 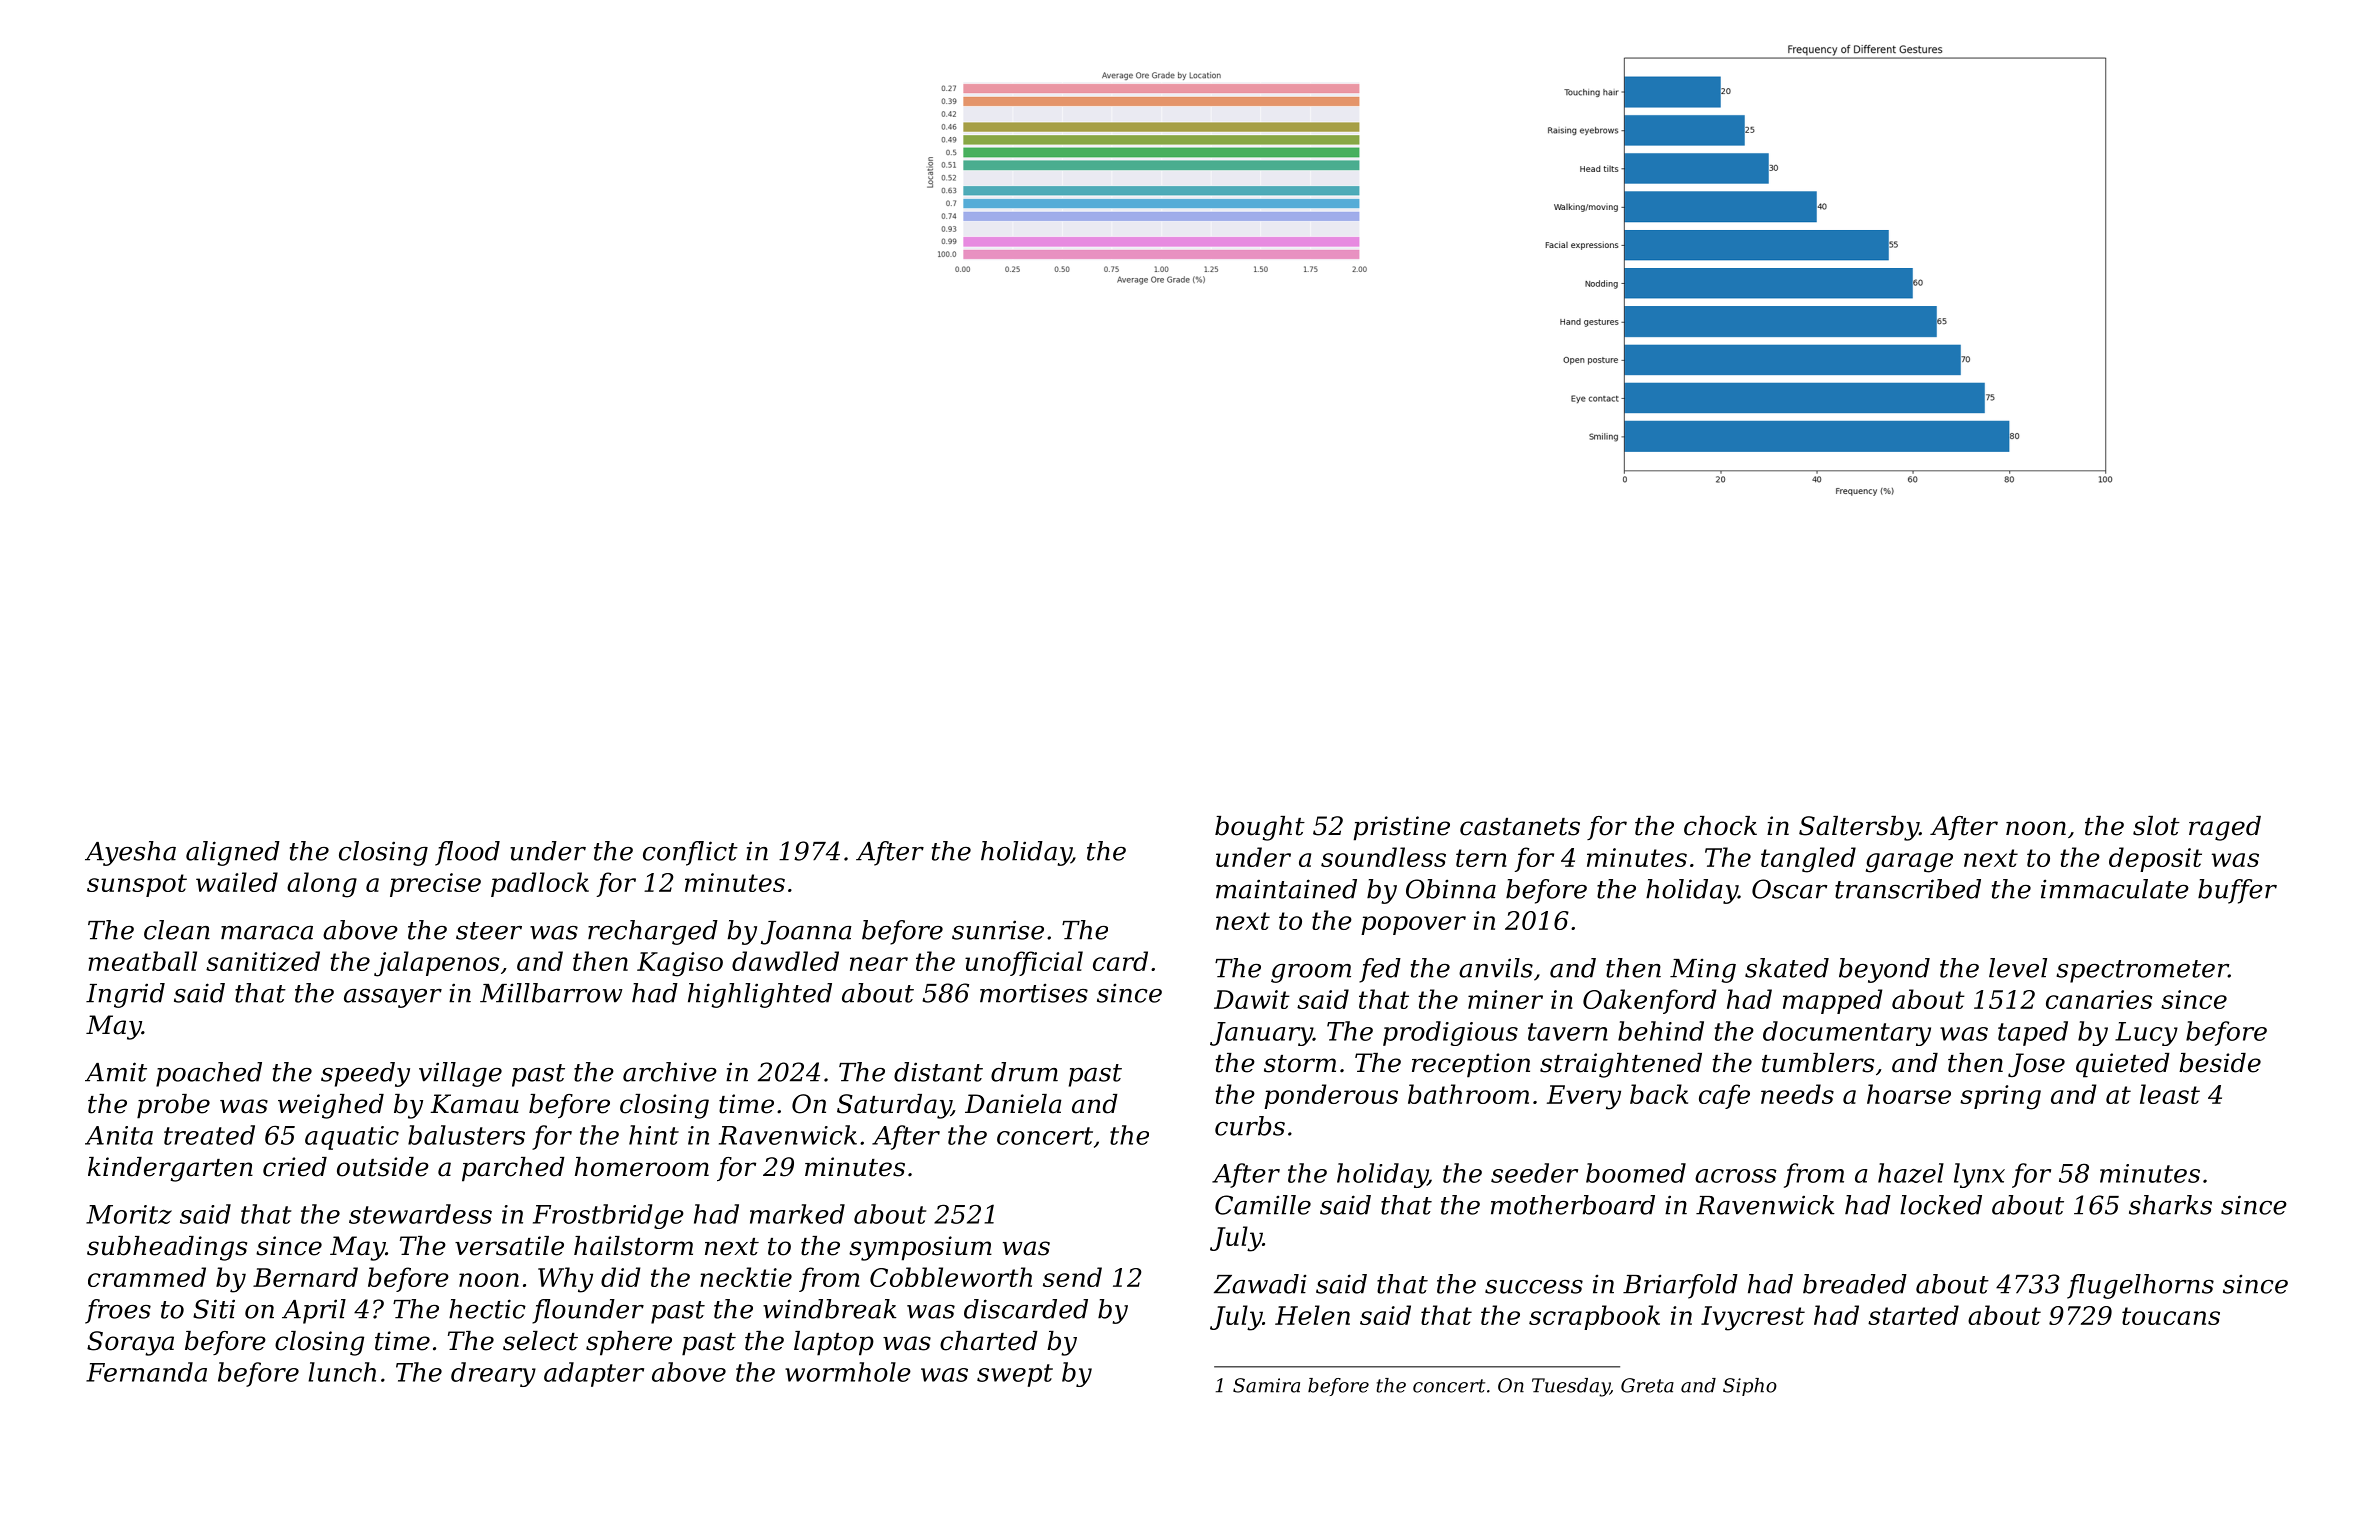 What do you see at coordinates (2171, 1316) in the image?
I see `toucans` at bounding box center [2171, 1316].
